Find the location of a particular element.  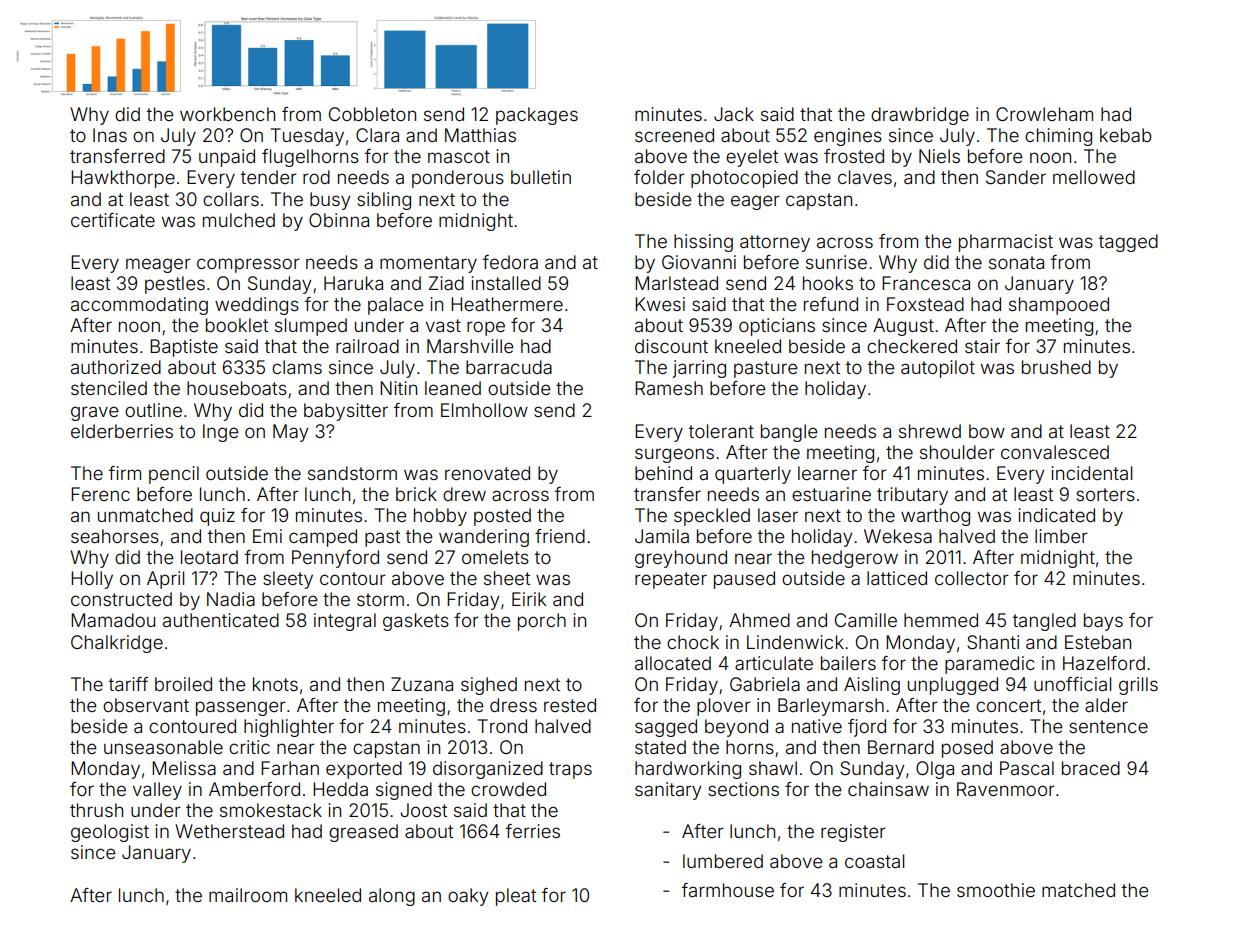

certificate is located at coordinates (113, 220).
